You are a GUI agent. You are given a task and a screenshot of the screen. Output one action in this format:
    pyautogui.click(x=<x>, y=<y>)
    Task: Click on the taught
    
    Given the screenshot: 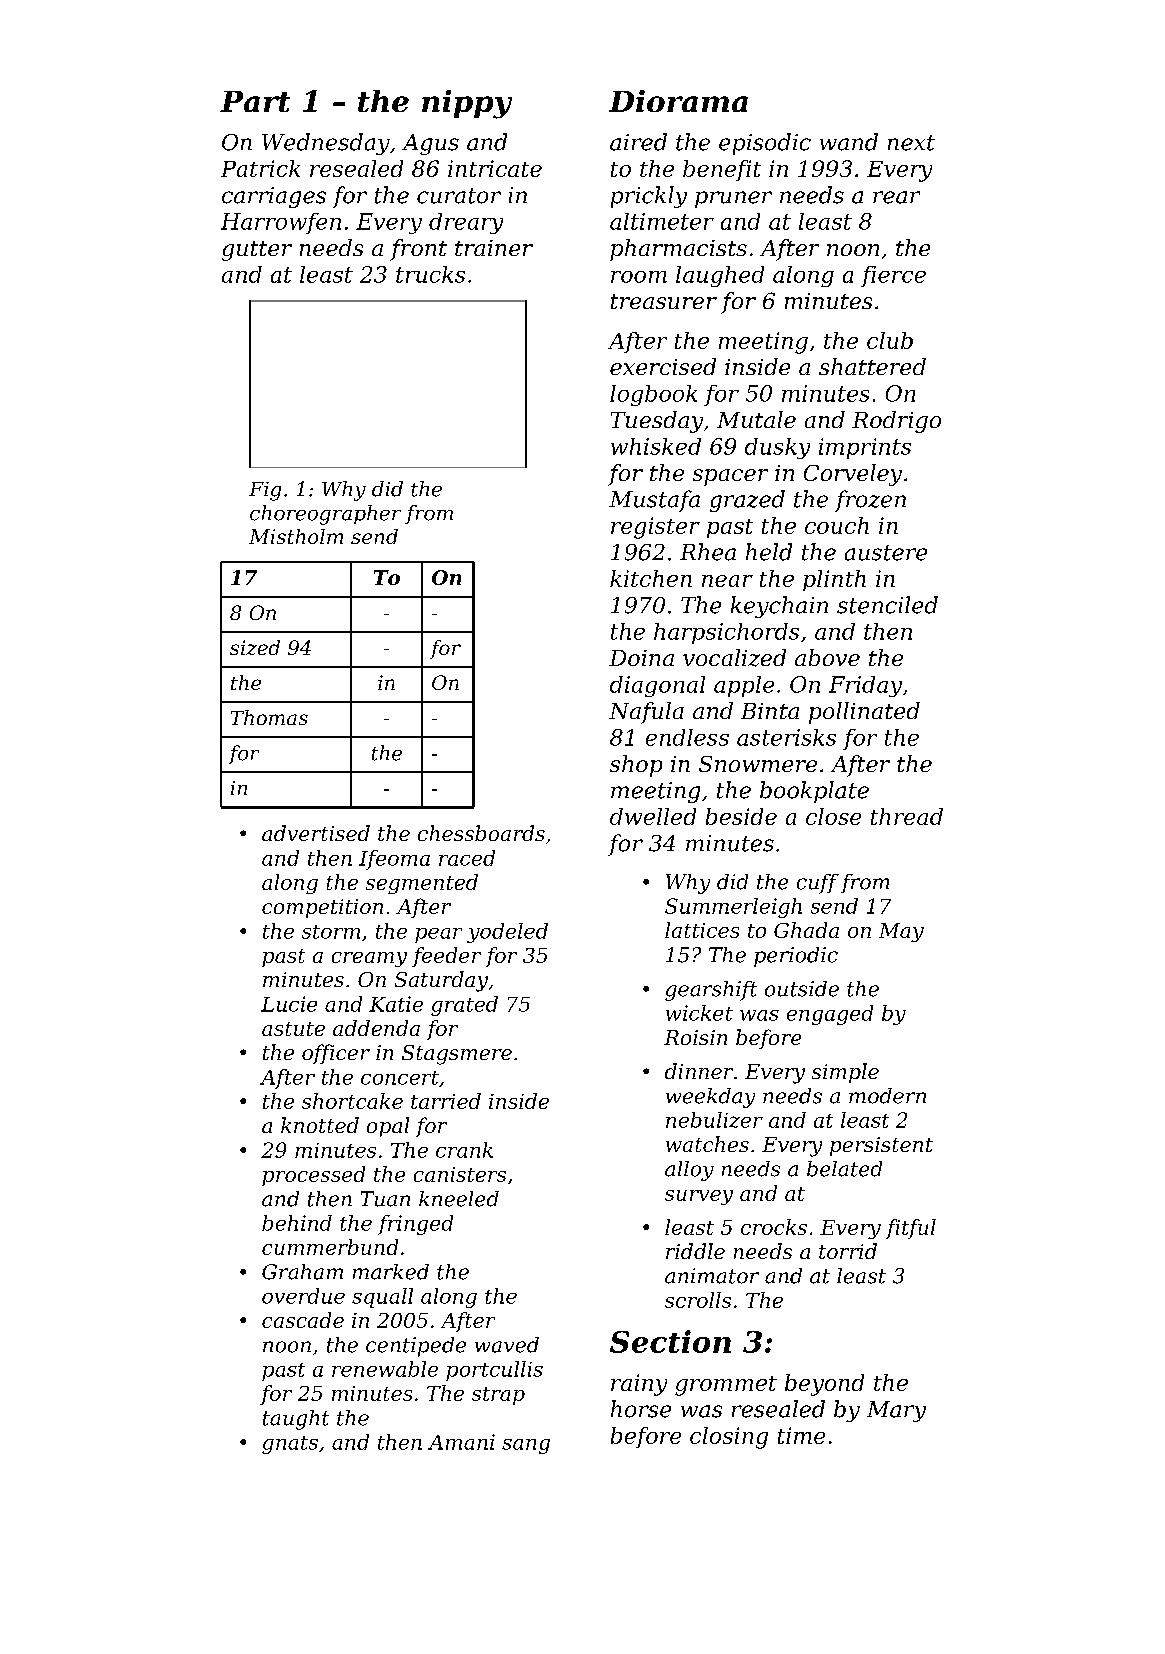 What is the action you would take?
    pyautogui.click(x=296, y=1420)
